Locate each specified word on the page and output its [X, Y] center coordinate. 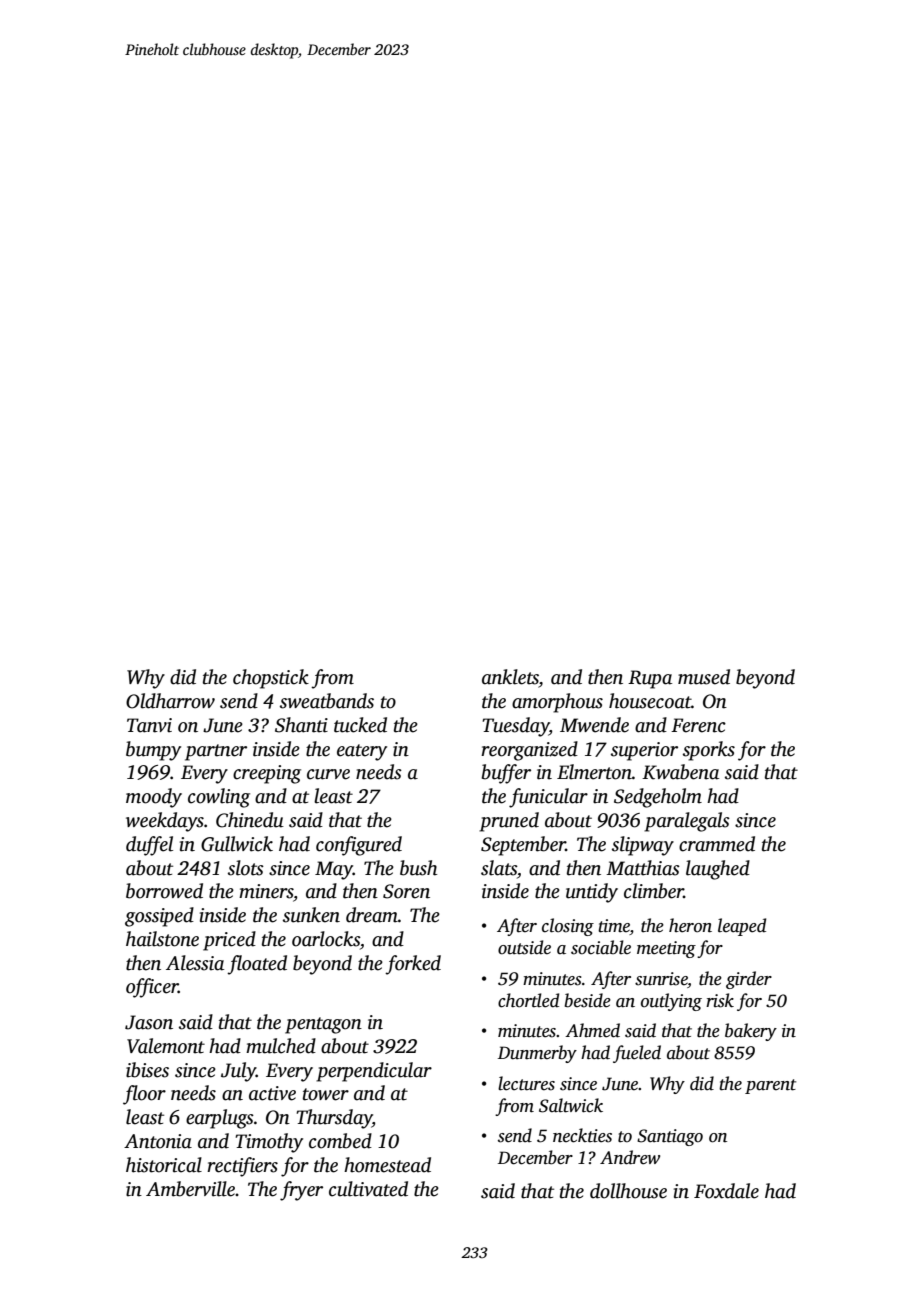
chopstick [271, 679]
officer [152, 988]
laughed [718, 870]
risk [720, 1000]
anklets [510, 677]
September [523, 846]
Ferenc [698, 725]
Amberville [191, 1189]
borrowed [164, 891]
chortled [528, 1000]
